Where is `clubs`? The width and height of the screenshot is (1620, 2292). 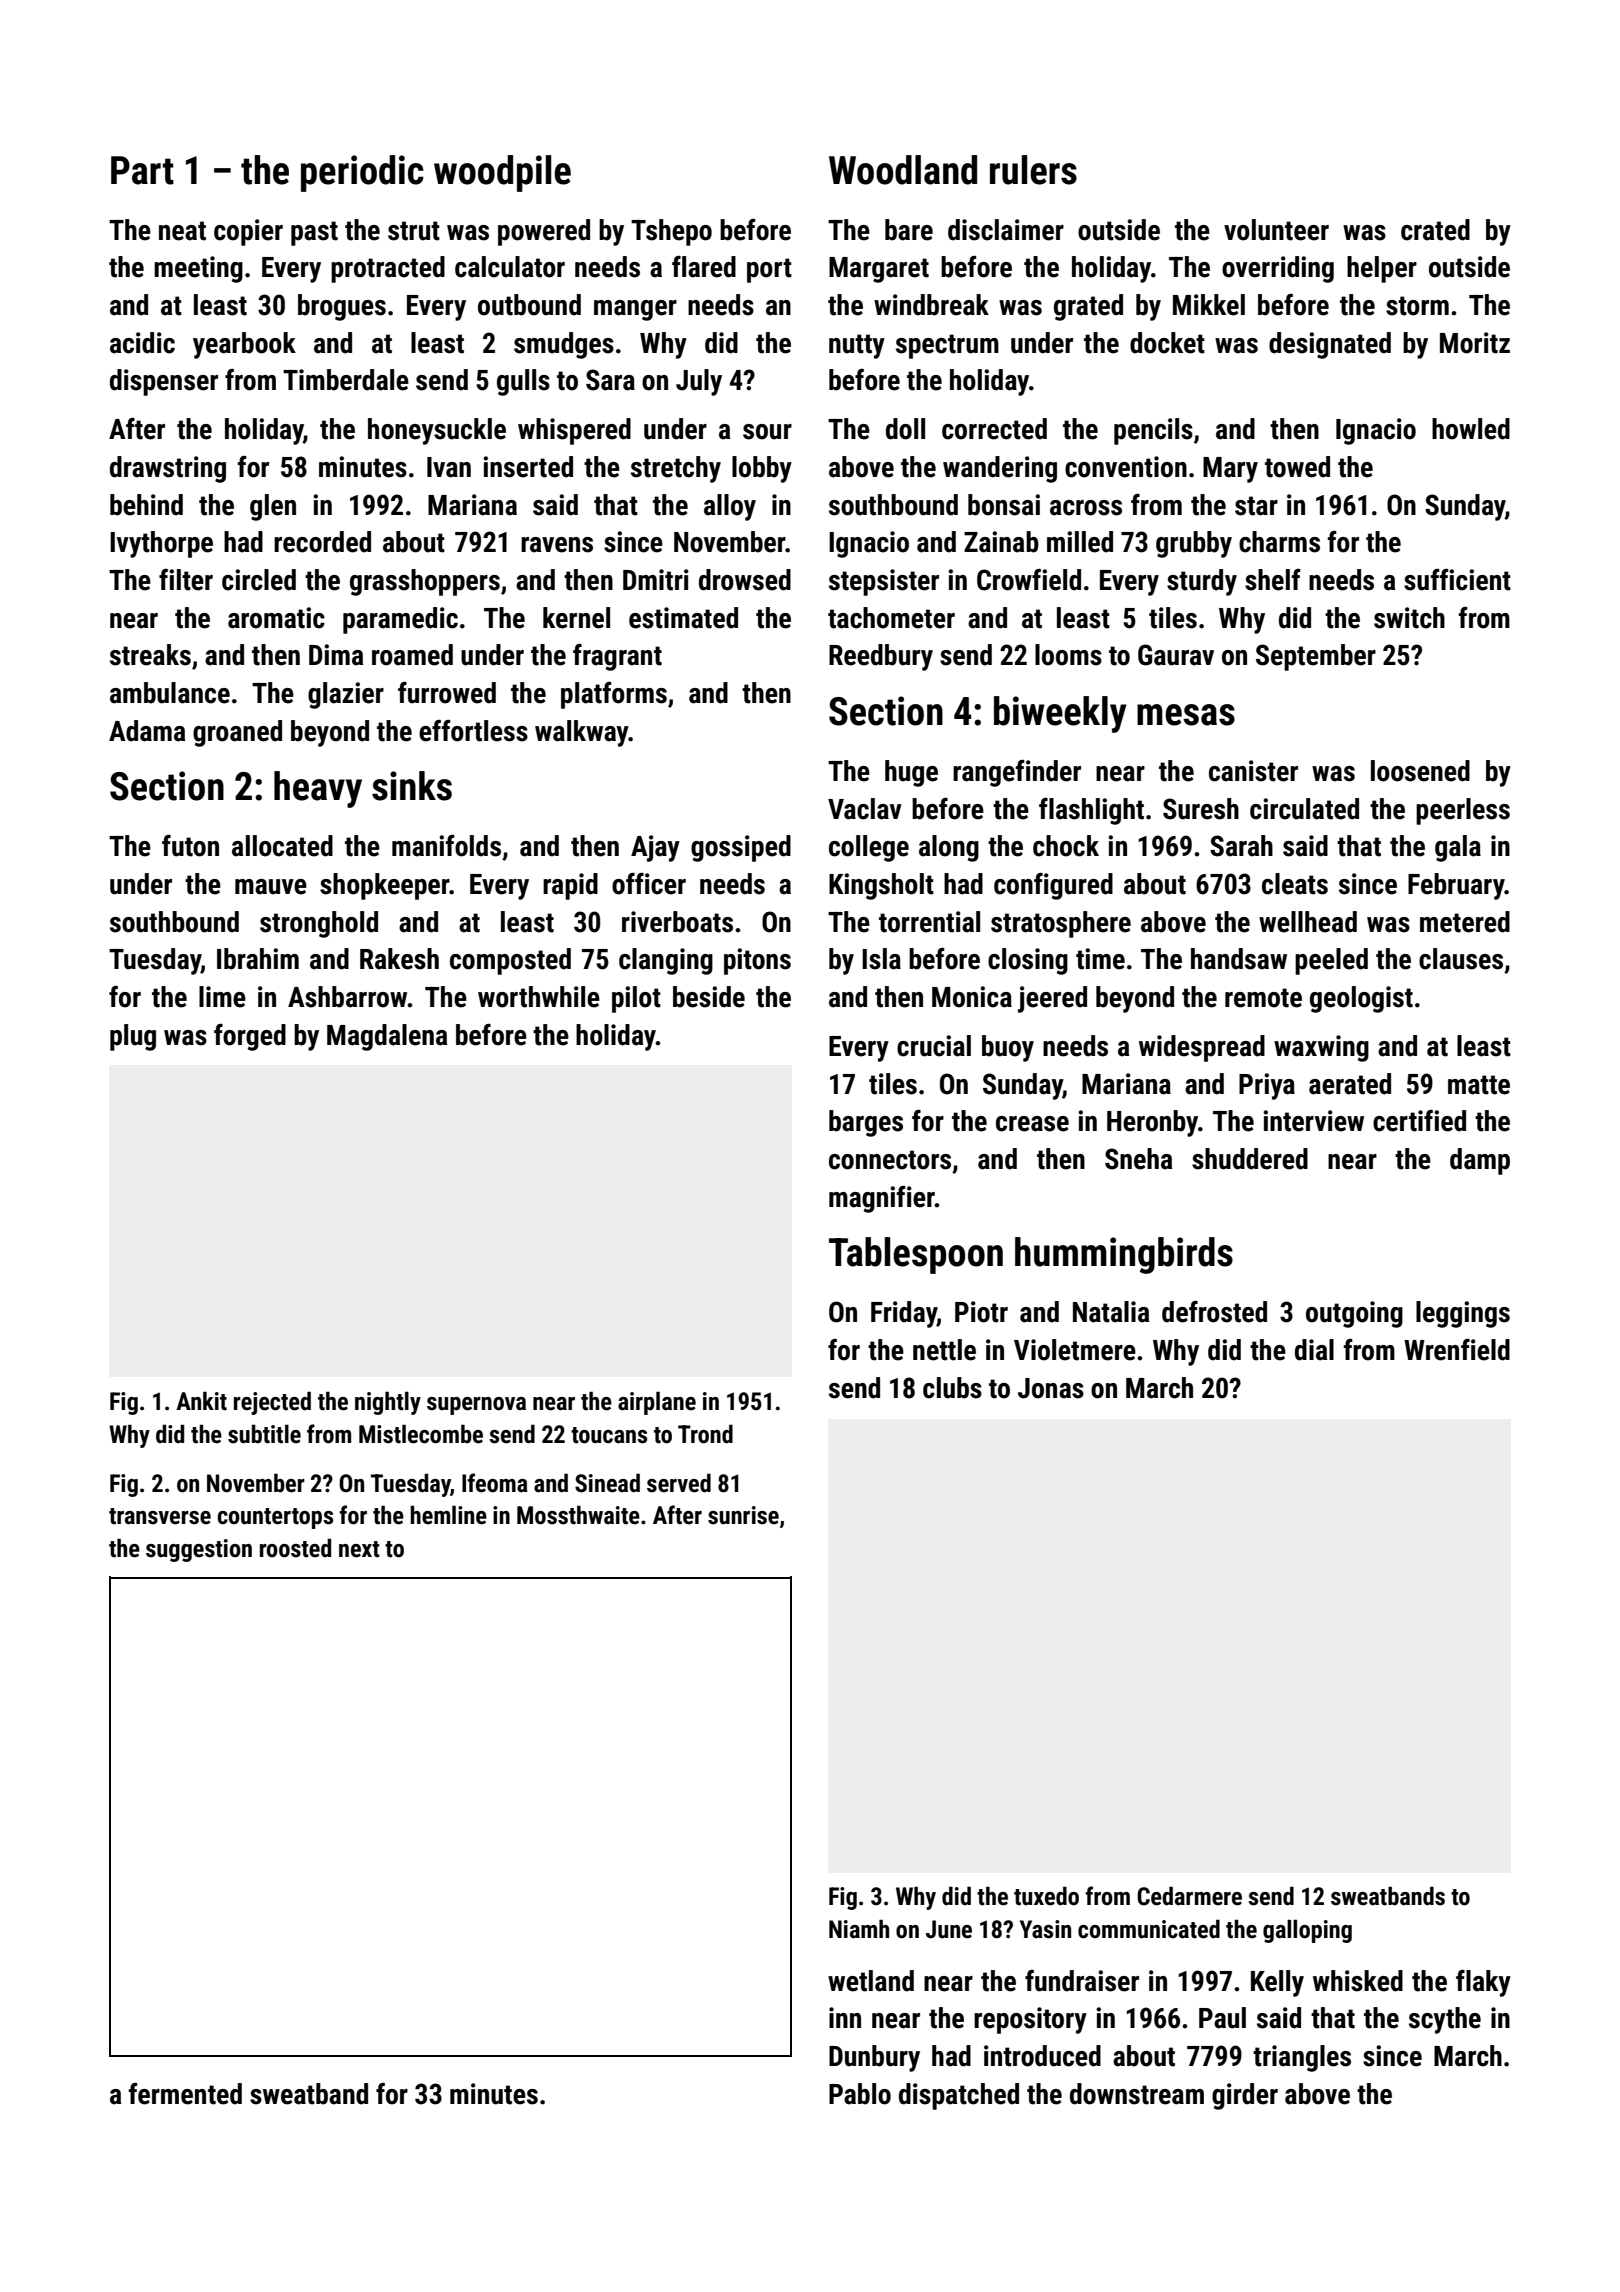 clubs is located at coordinates (952, 1388).
